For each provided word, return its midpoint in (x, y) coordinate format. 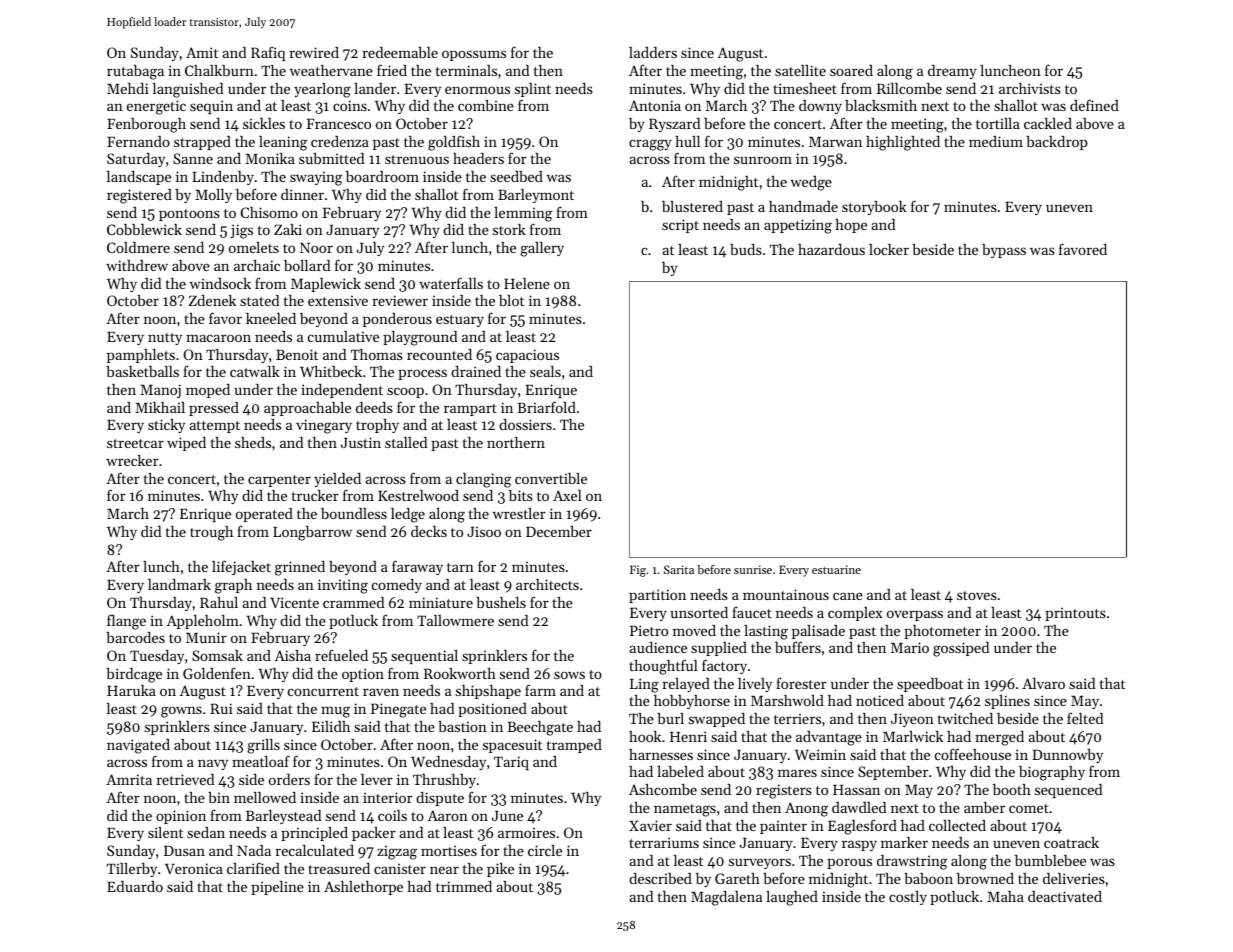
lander (375, 88)
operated (264, 515)
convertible (551, 478)
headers (478, 158)
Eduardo (135, 886)
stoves (977, 595)
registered (139, 196)
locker (889, 249)
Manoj (160, 391)
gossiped (961, 649)
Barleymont (536, 196)
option (363, 675)
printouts (1075, 614)
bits (521, 495)
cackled (1048, 123)
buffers (798, 647)
